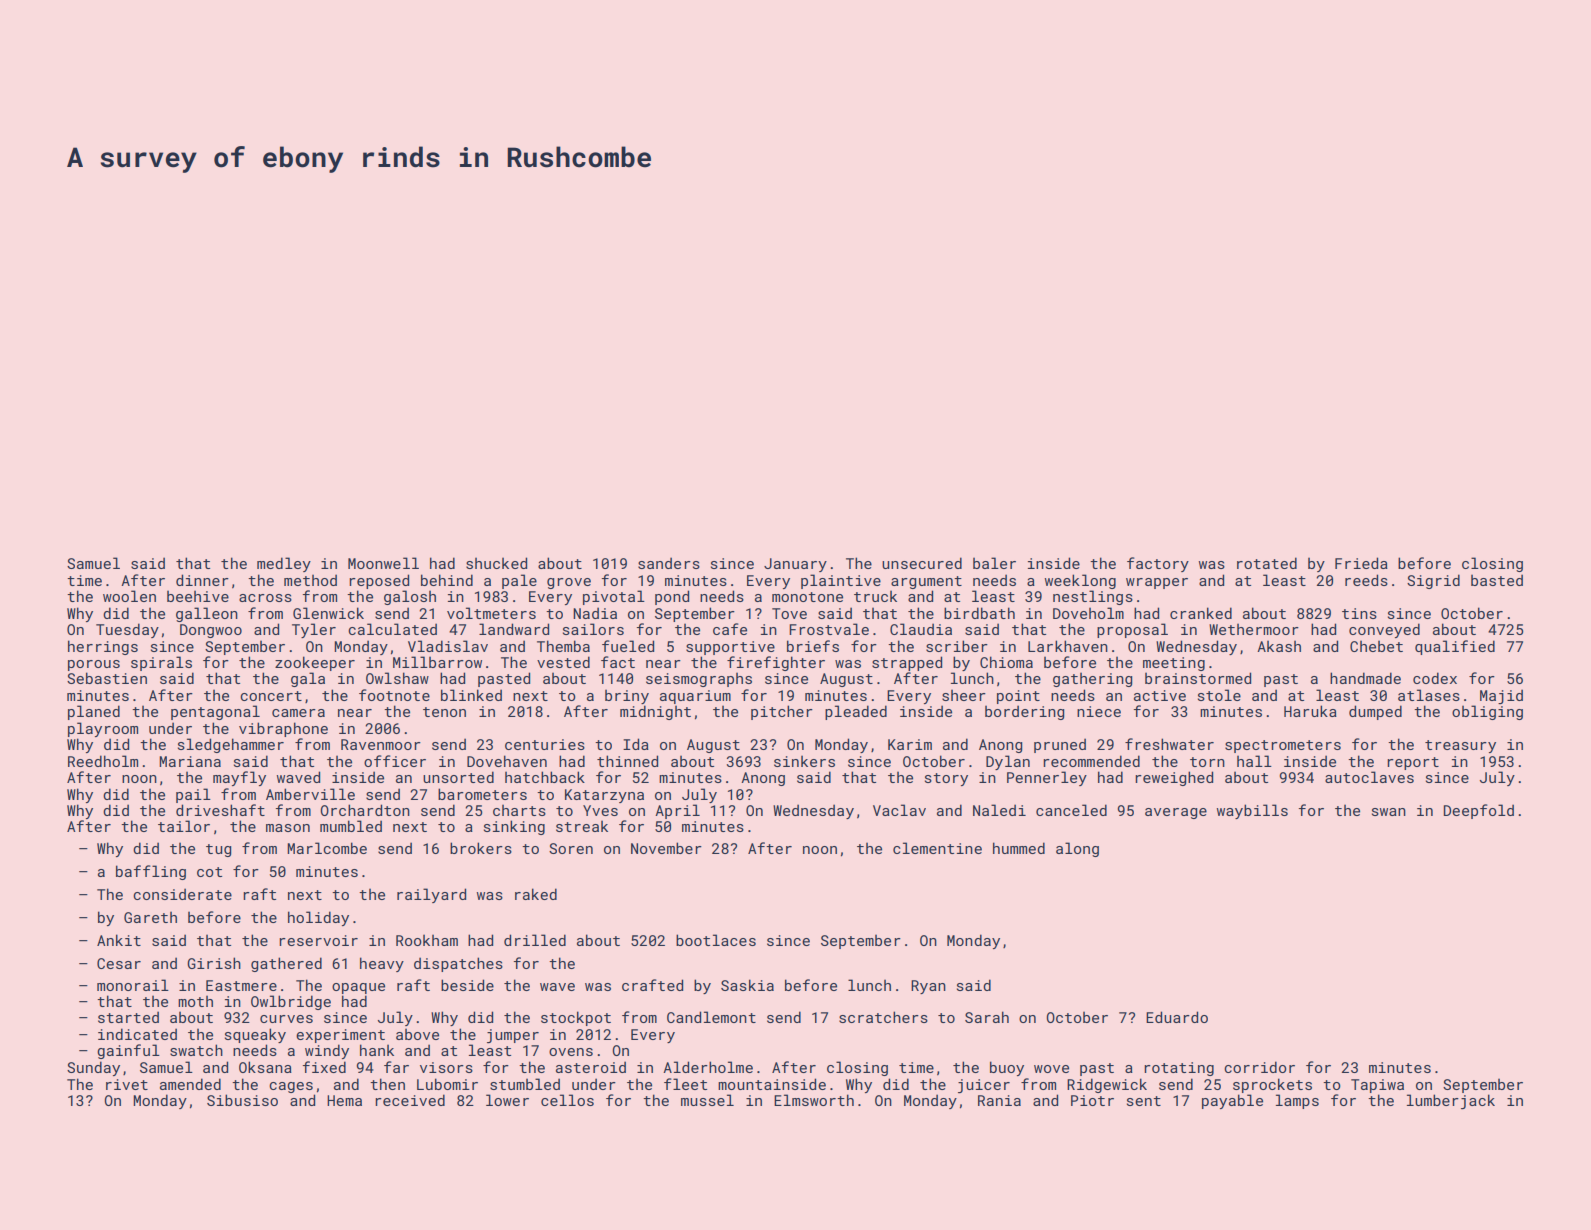 This screenshot has width=1591, height=1230. What do you see at coordinates (1144, 1101) in the screenshot?
I see `sent` at bounding box center [1144, 1101].
